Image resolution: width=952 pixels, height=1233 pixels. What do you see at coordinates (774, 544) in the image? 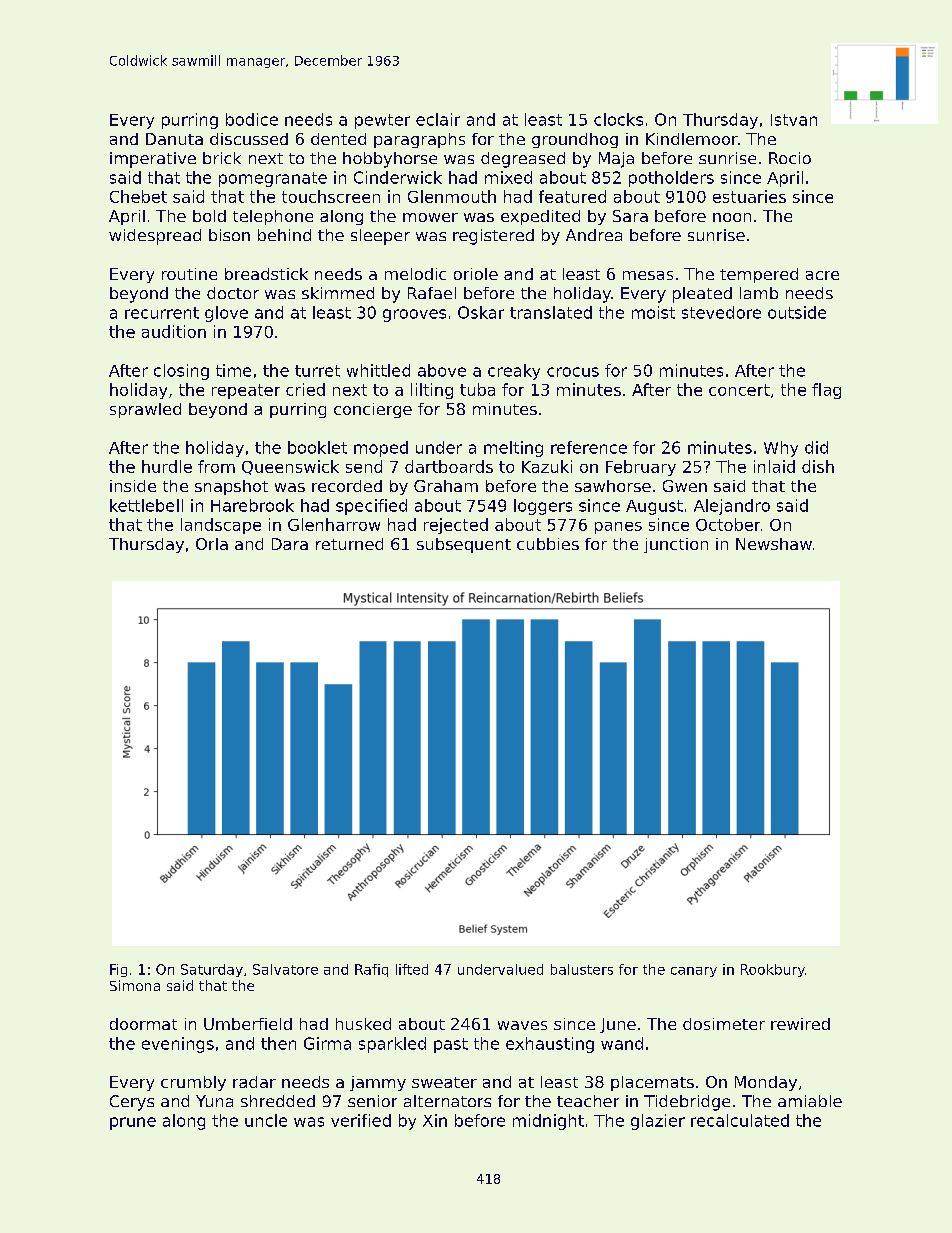
I see `Newshaw` at bounding box center [774, 544].
